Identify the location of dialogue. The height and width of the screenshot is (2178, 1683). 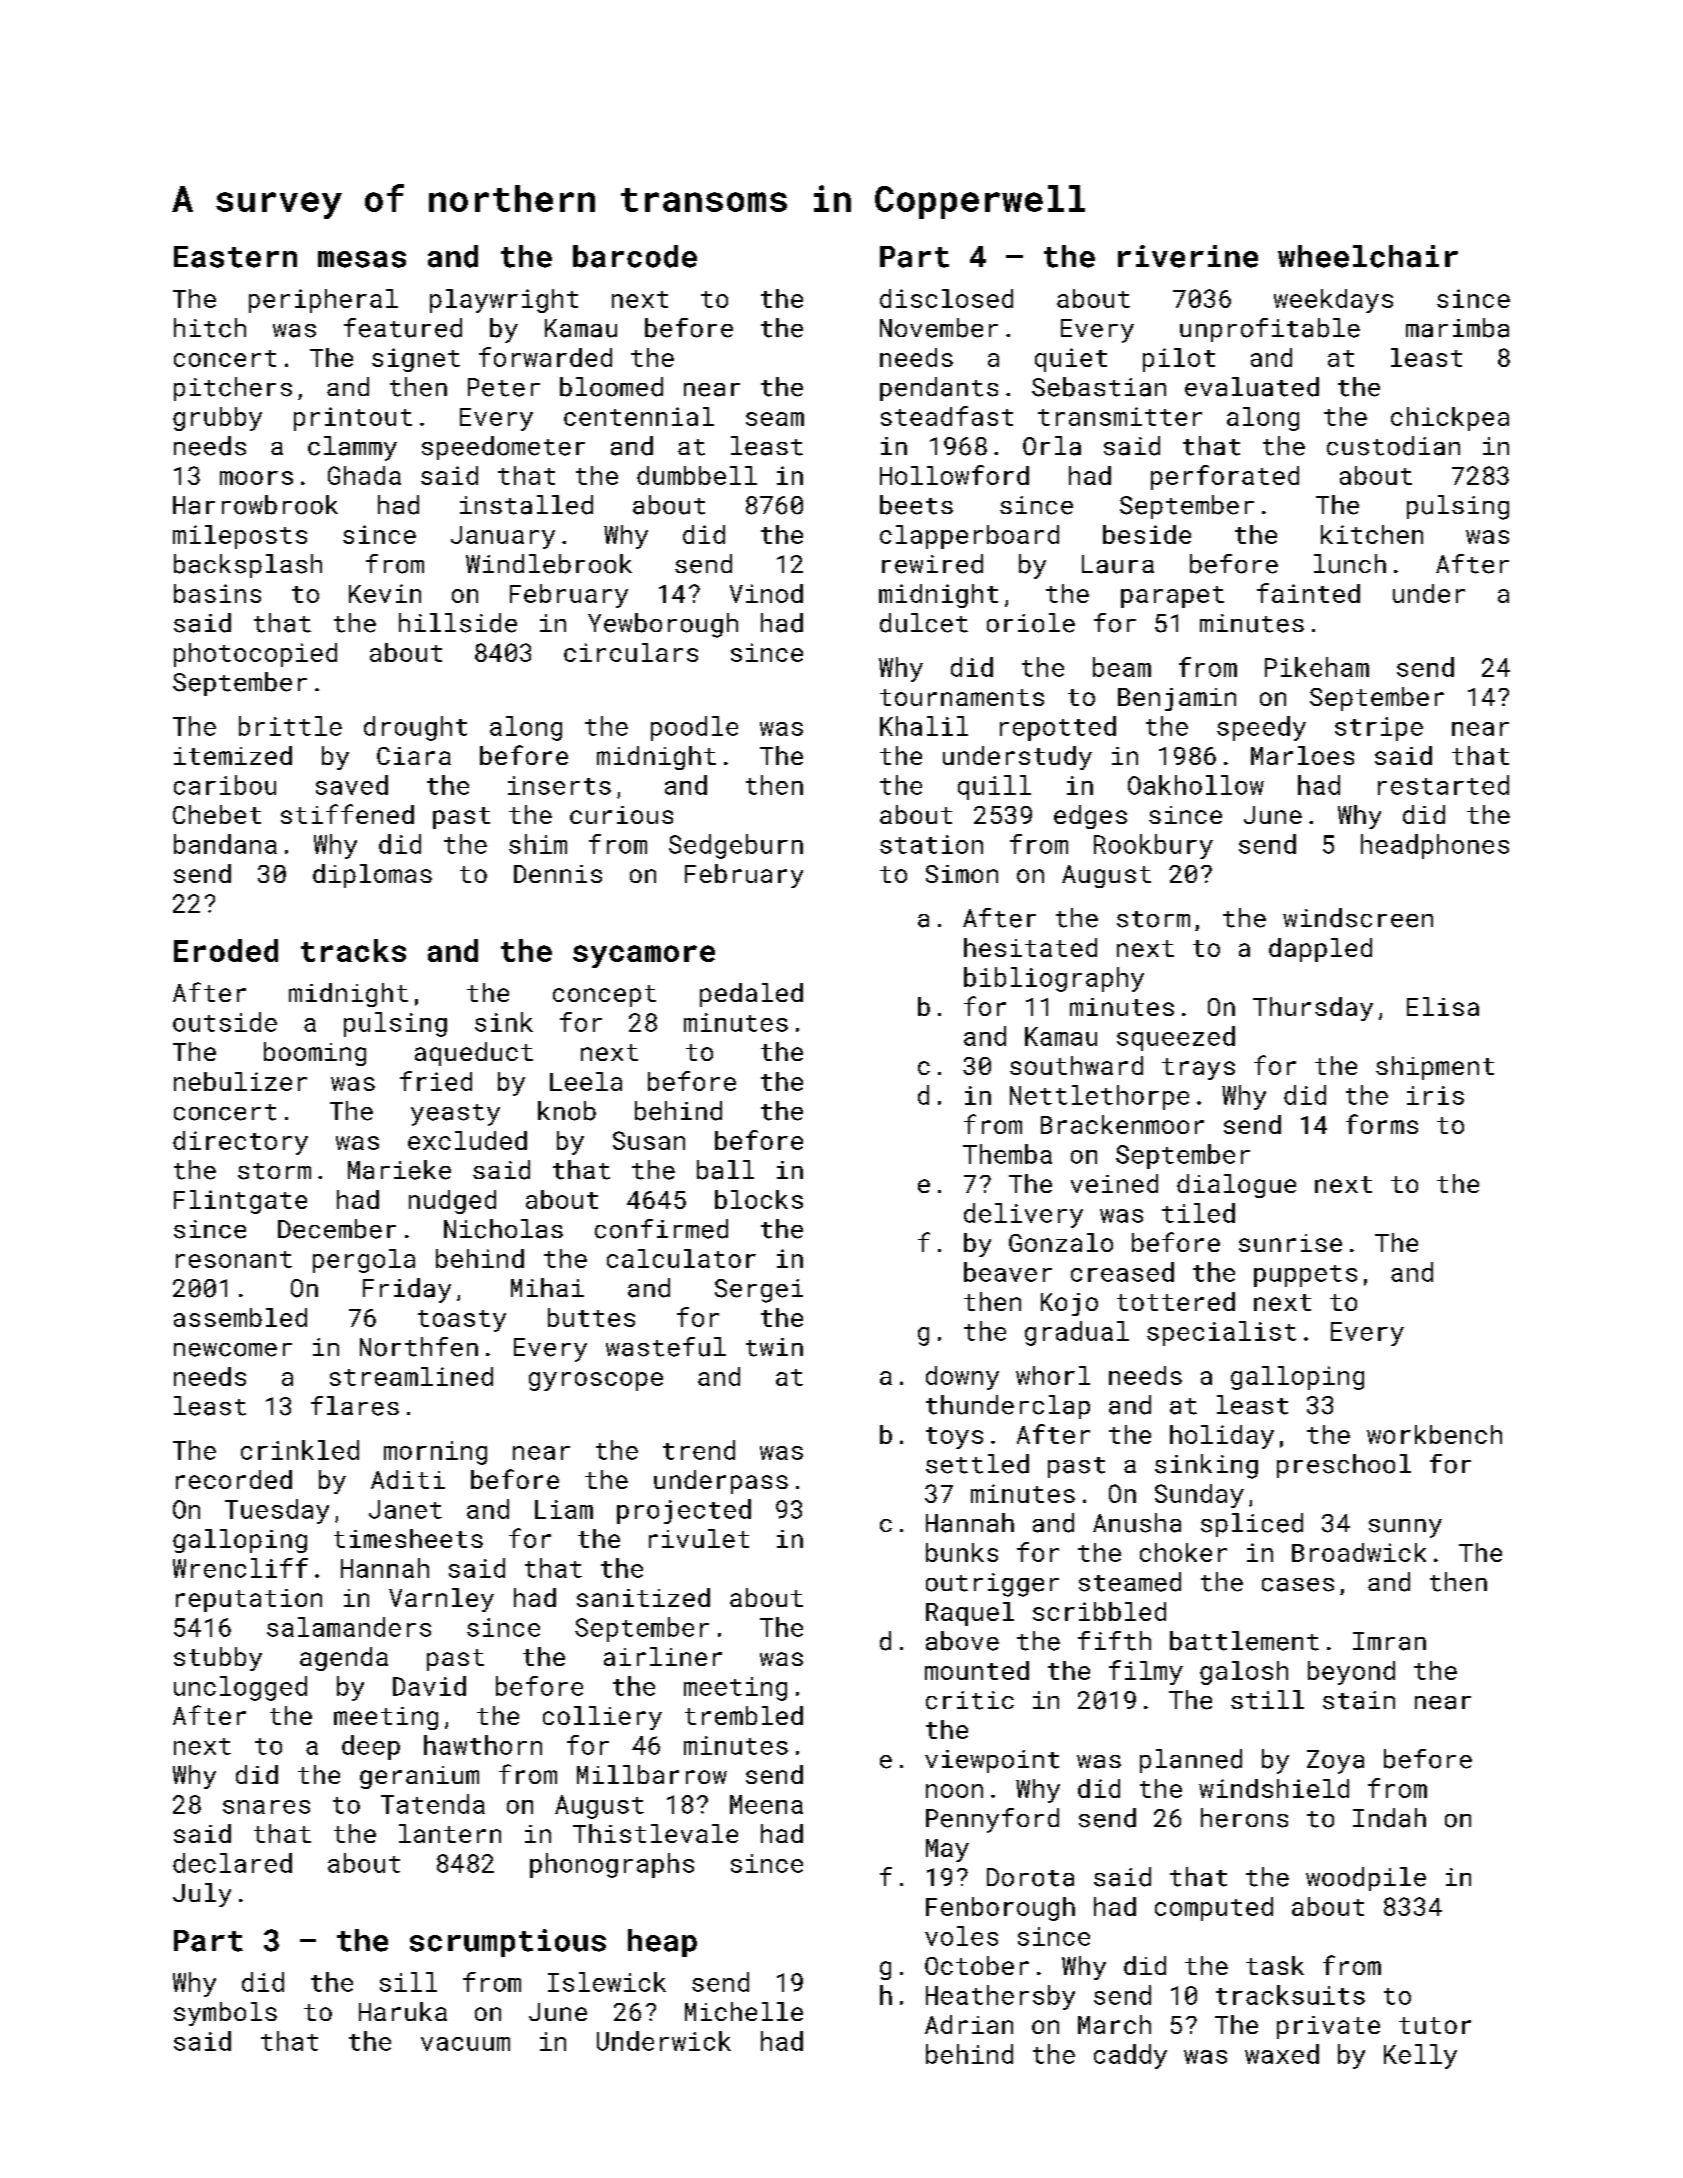
(1236, 1186).
